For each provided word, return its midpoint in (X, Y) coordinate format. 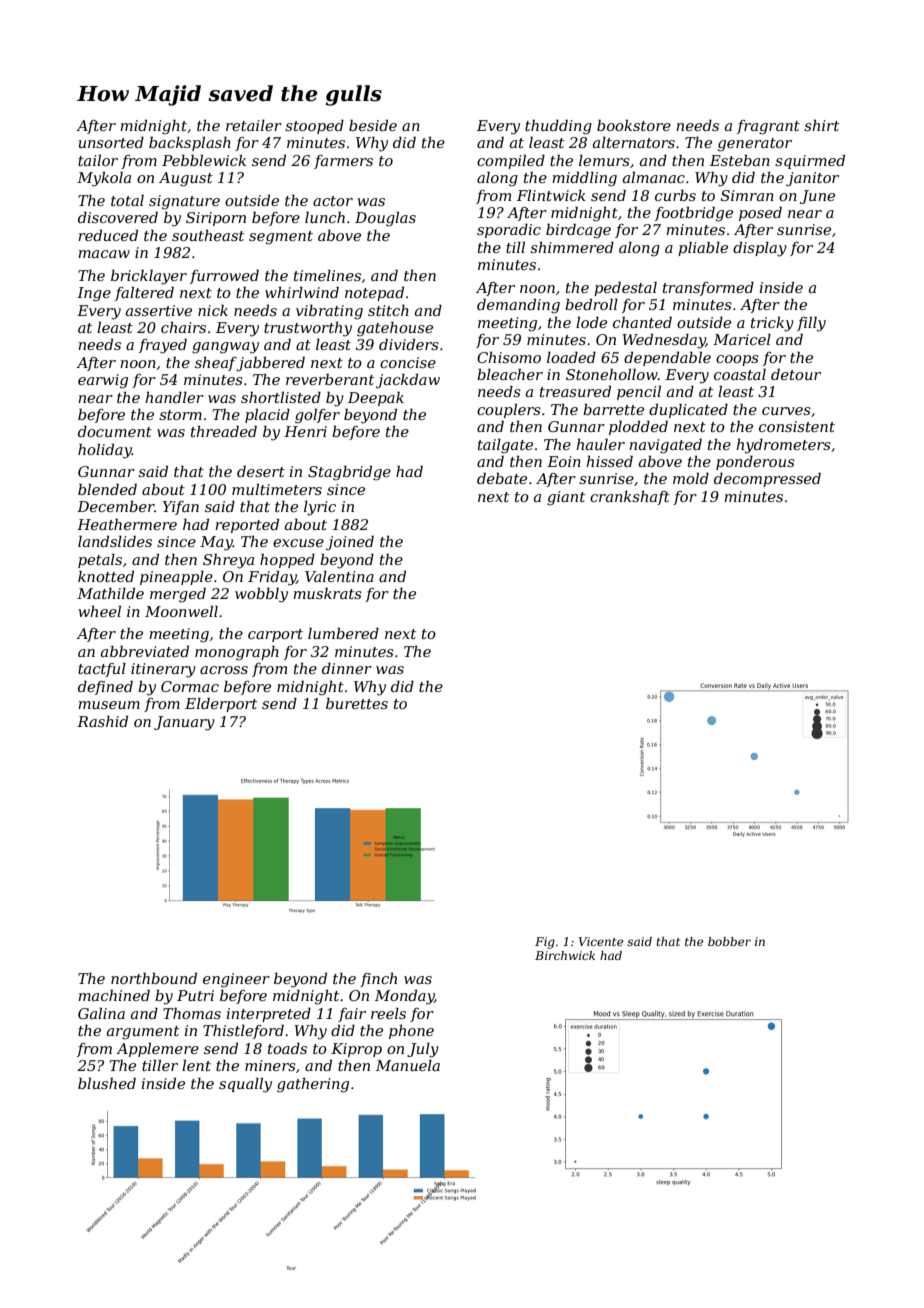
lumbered (343, 633)
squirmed (810, 162)
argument (143, 1033)
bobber (729, 941)
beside (373, 125)
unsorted (111, 142)
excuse (298, 543)
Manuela (408, 1065)
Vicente (601, 941)
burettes (357, 703)
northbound (154, 978)
